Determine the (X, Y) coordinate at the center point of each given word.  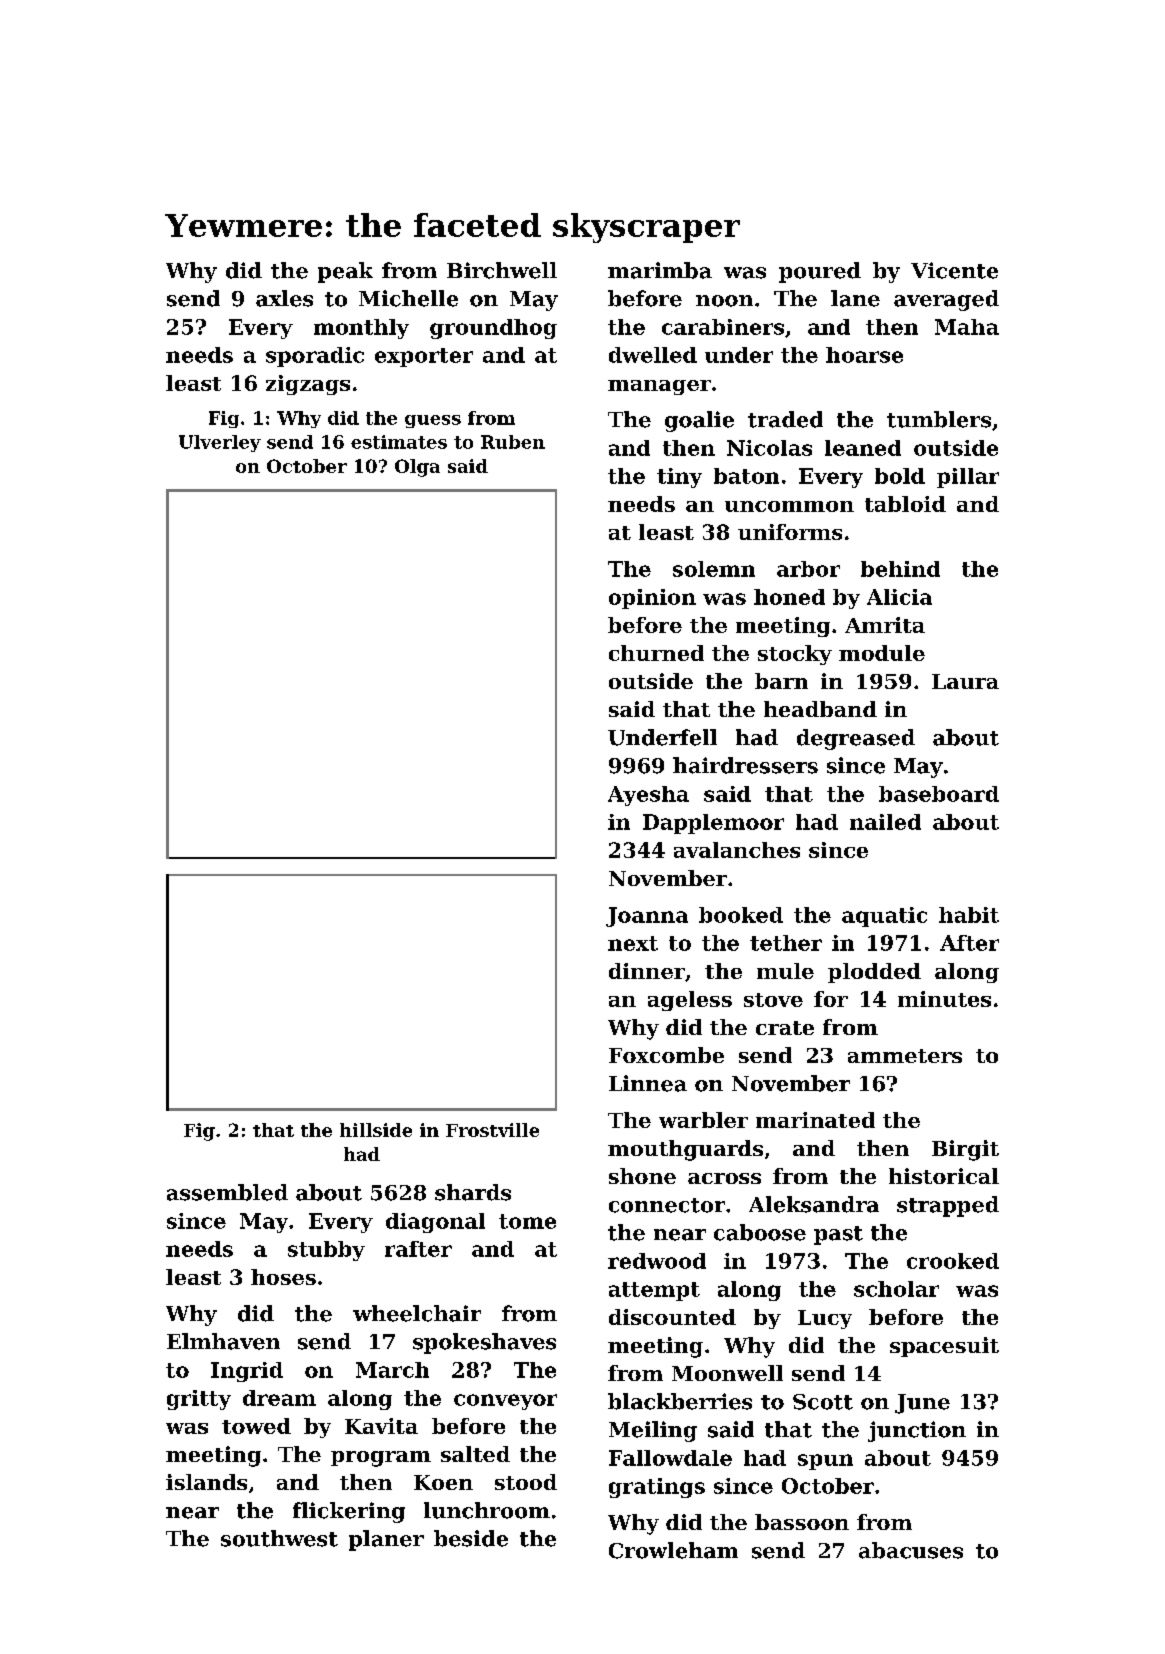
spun (825, 1462)
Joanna (647, 917)
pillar (968, 478)
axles (284, 298)
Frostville (492, 1130)
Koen (443, 1482)
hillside (376, 1130)
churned (656, 653)
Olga (417, 468)
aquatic (884, 917)
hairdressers (745, 765)
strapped (948, 1206)
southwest (279, 1538)
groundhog (493, 329)
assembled (227, 1192)
